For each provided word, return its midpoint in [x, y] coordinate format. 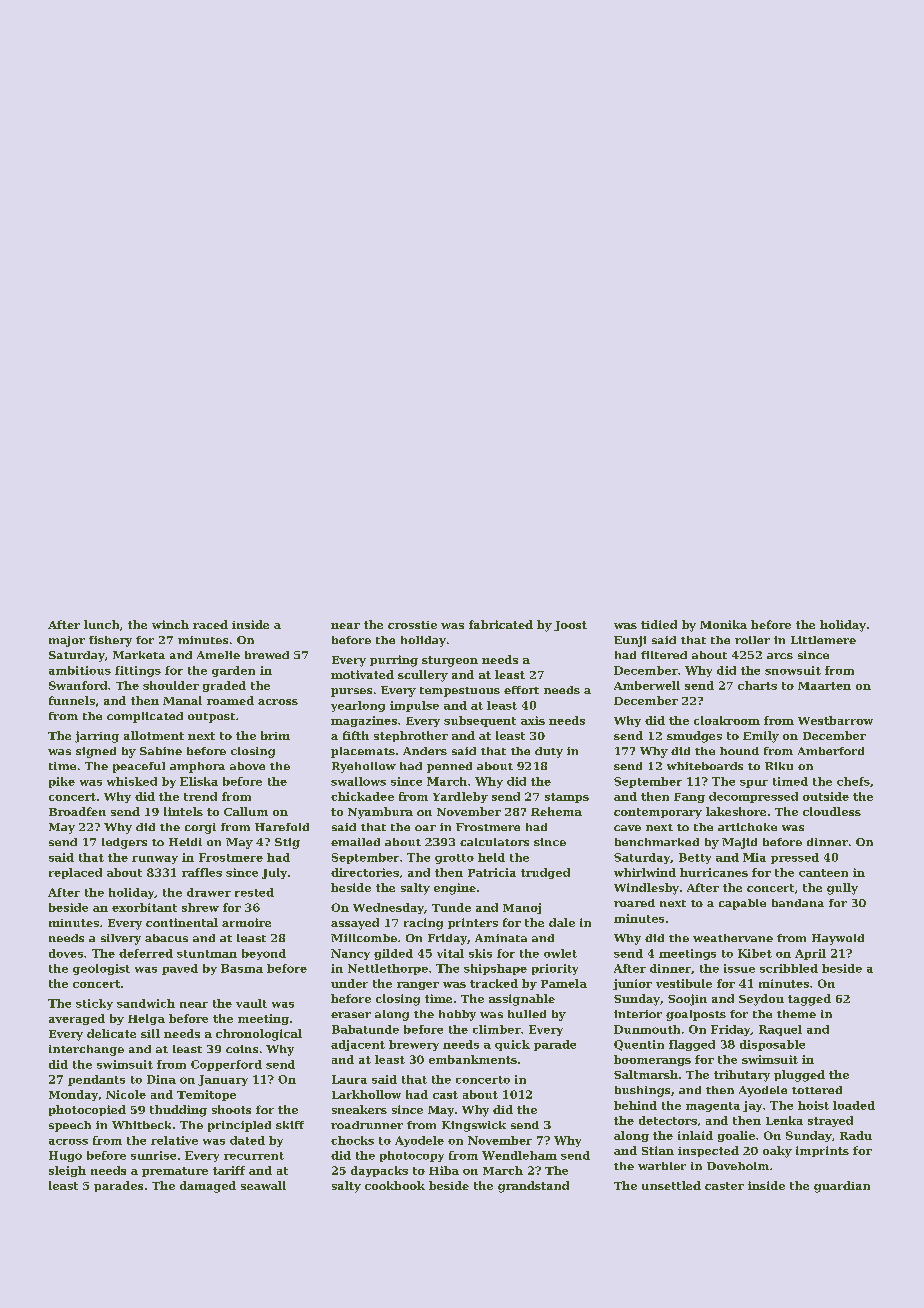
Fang [689, 798]
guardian [842, 1187]
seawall [263, 1185]
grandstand [533, 1187]
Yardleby [460, 797]
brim [275, 735]
